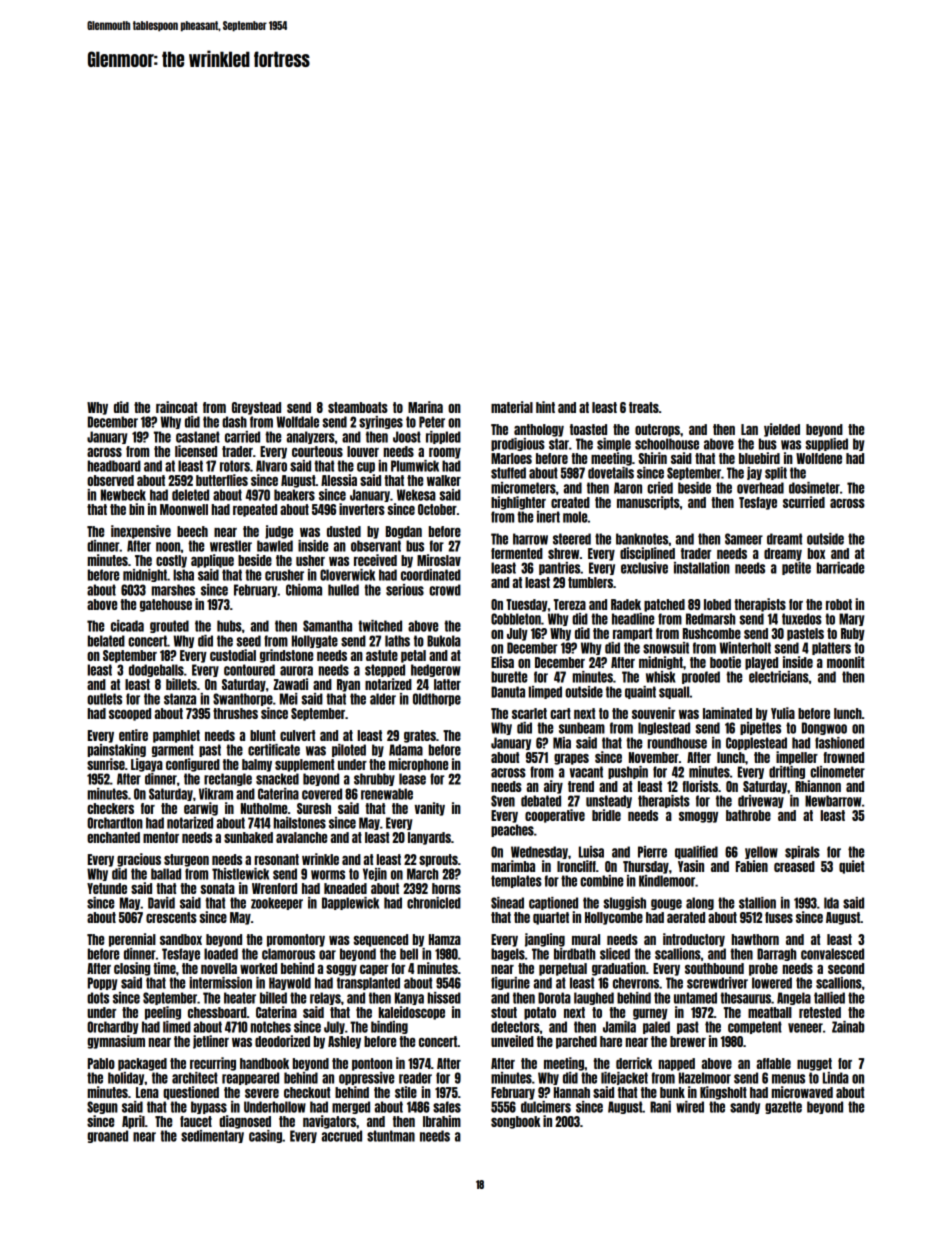 The width and height of the screenshot is (952, 1233). What do you see at coordinates (107, 1136) in the screenshot?
I see `groaned` at bounding box center [107, 1136].
